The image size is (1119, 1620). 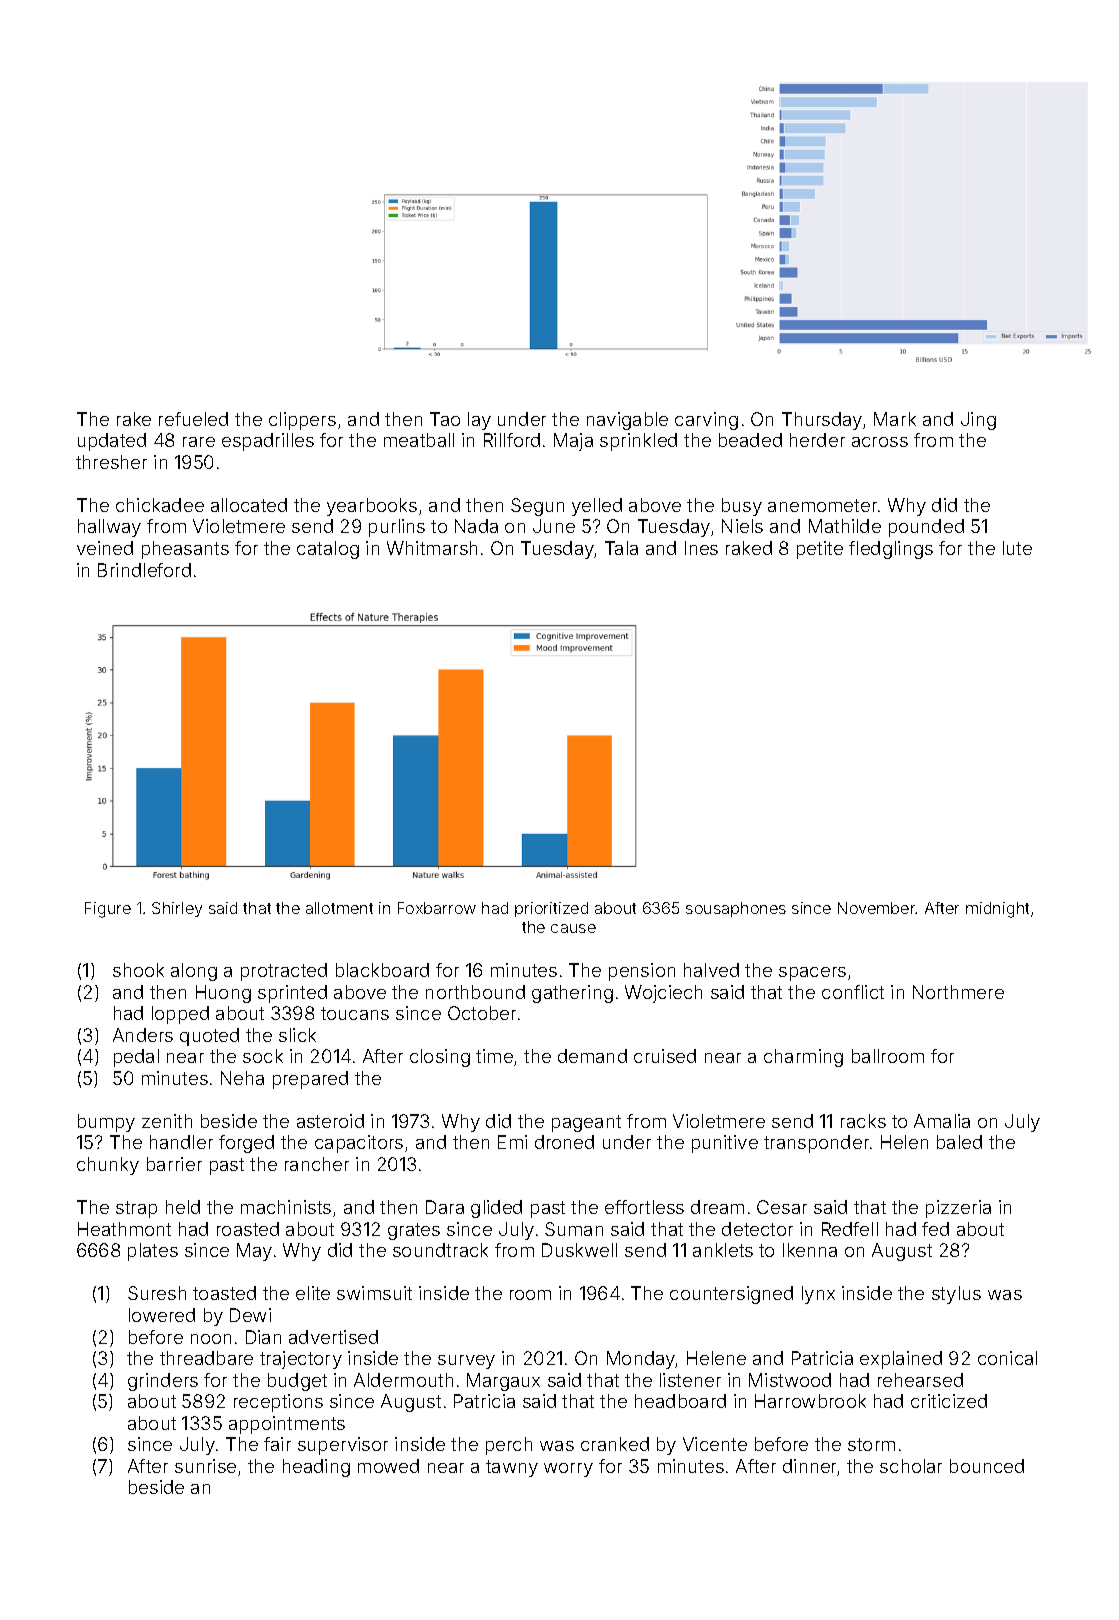 What do you see at coordinates (817, 440) in the image?
I see `herder` at bounding box center [817, 440].
